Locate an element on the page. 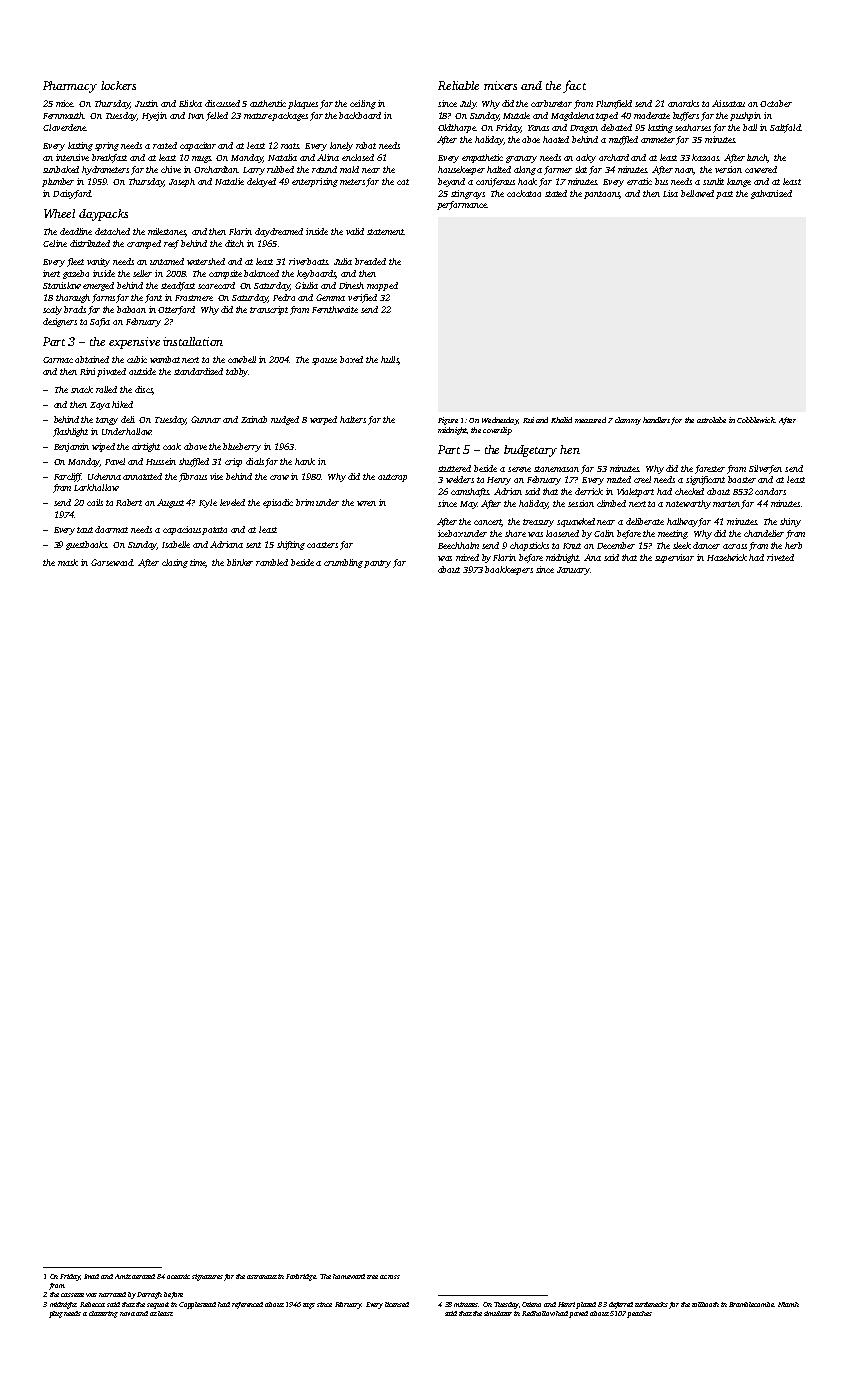  lockers is located at coordinates (118, 85).
